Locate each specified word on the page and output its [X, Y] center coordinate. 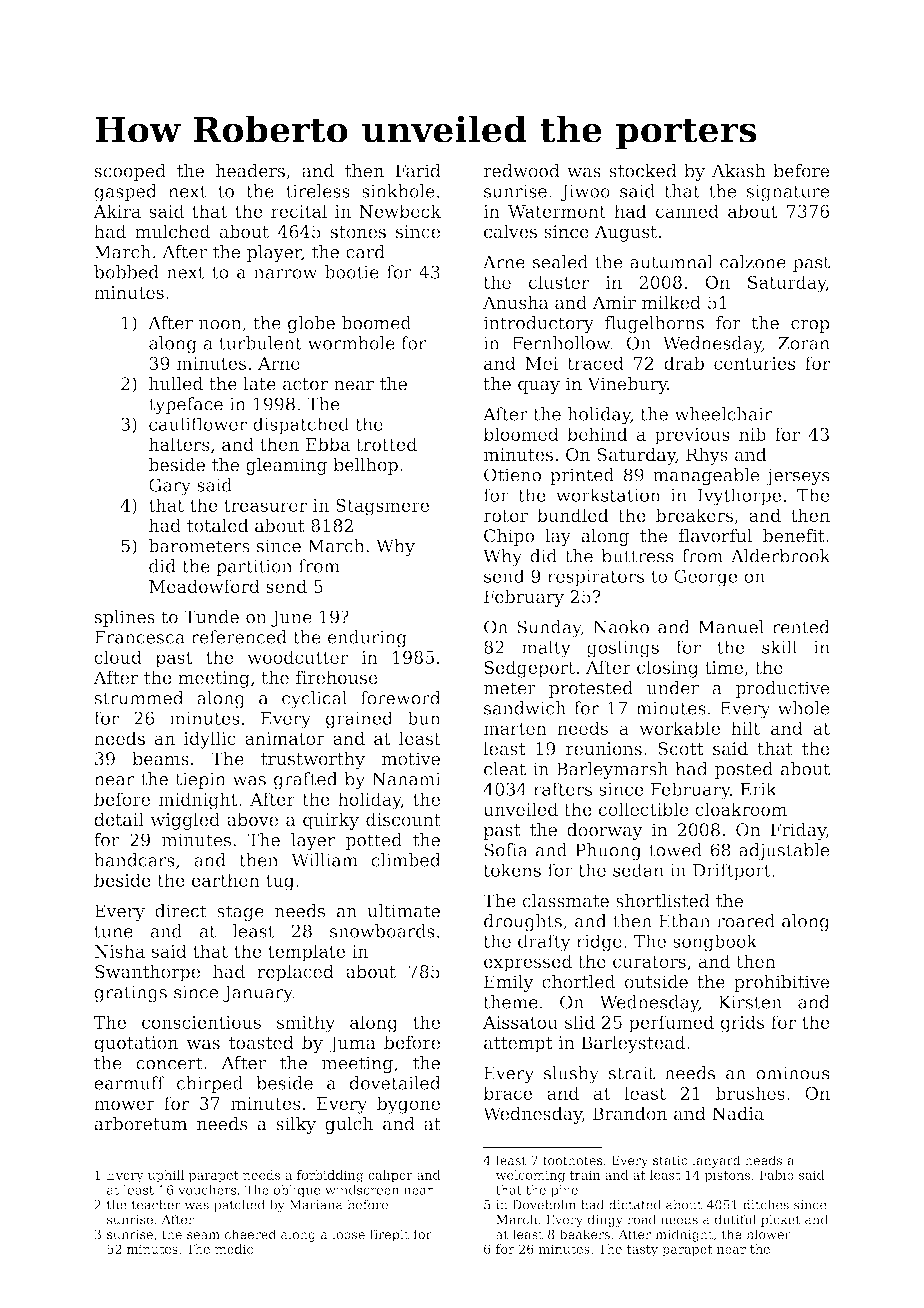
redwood [522, 171]
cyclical [314, 700]
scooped [130, 172]
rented [801, 627]
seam [203, 1235]
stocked [643, 171]
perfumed [671, 1024]
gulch [349, 1125]
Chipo [509, 537]
